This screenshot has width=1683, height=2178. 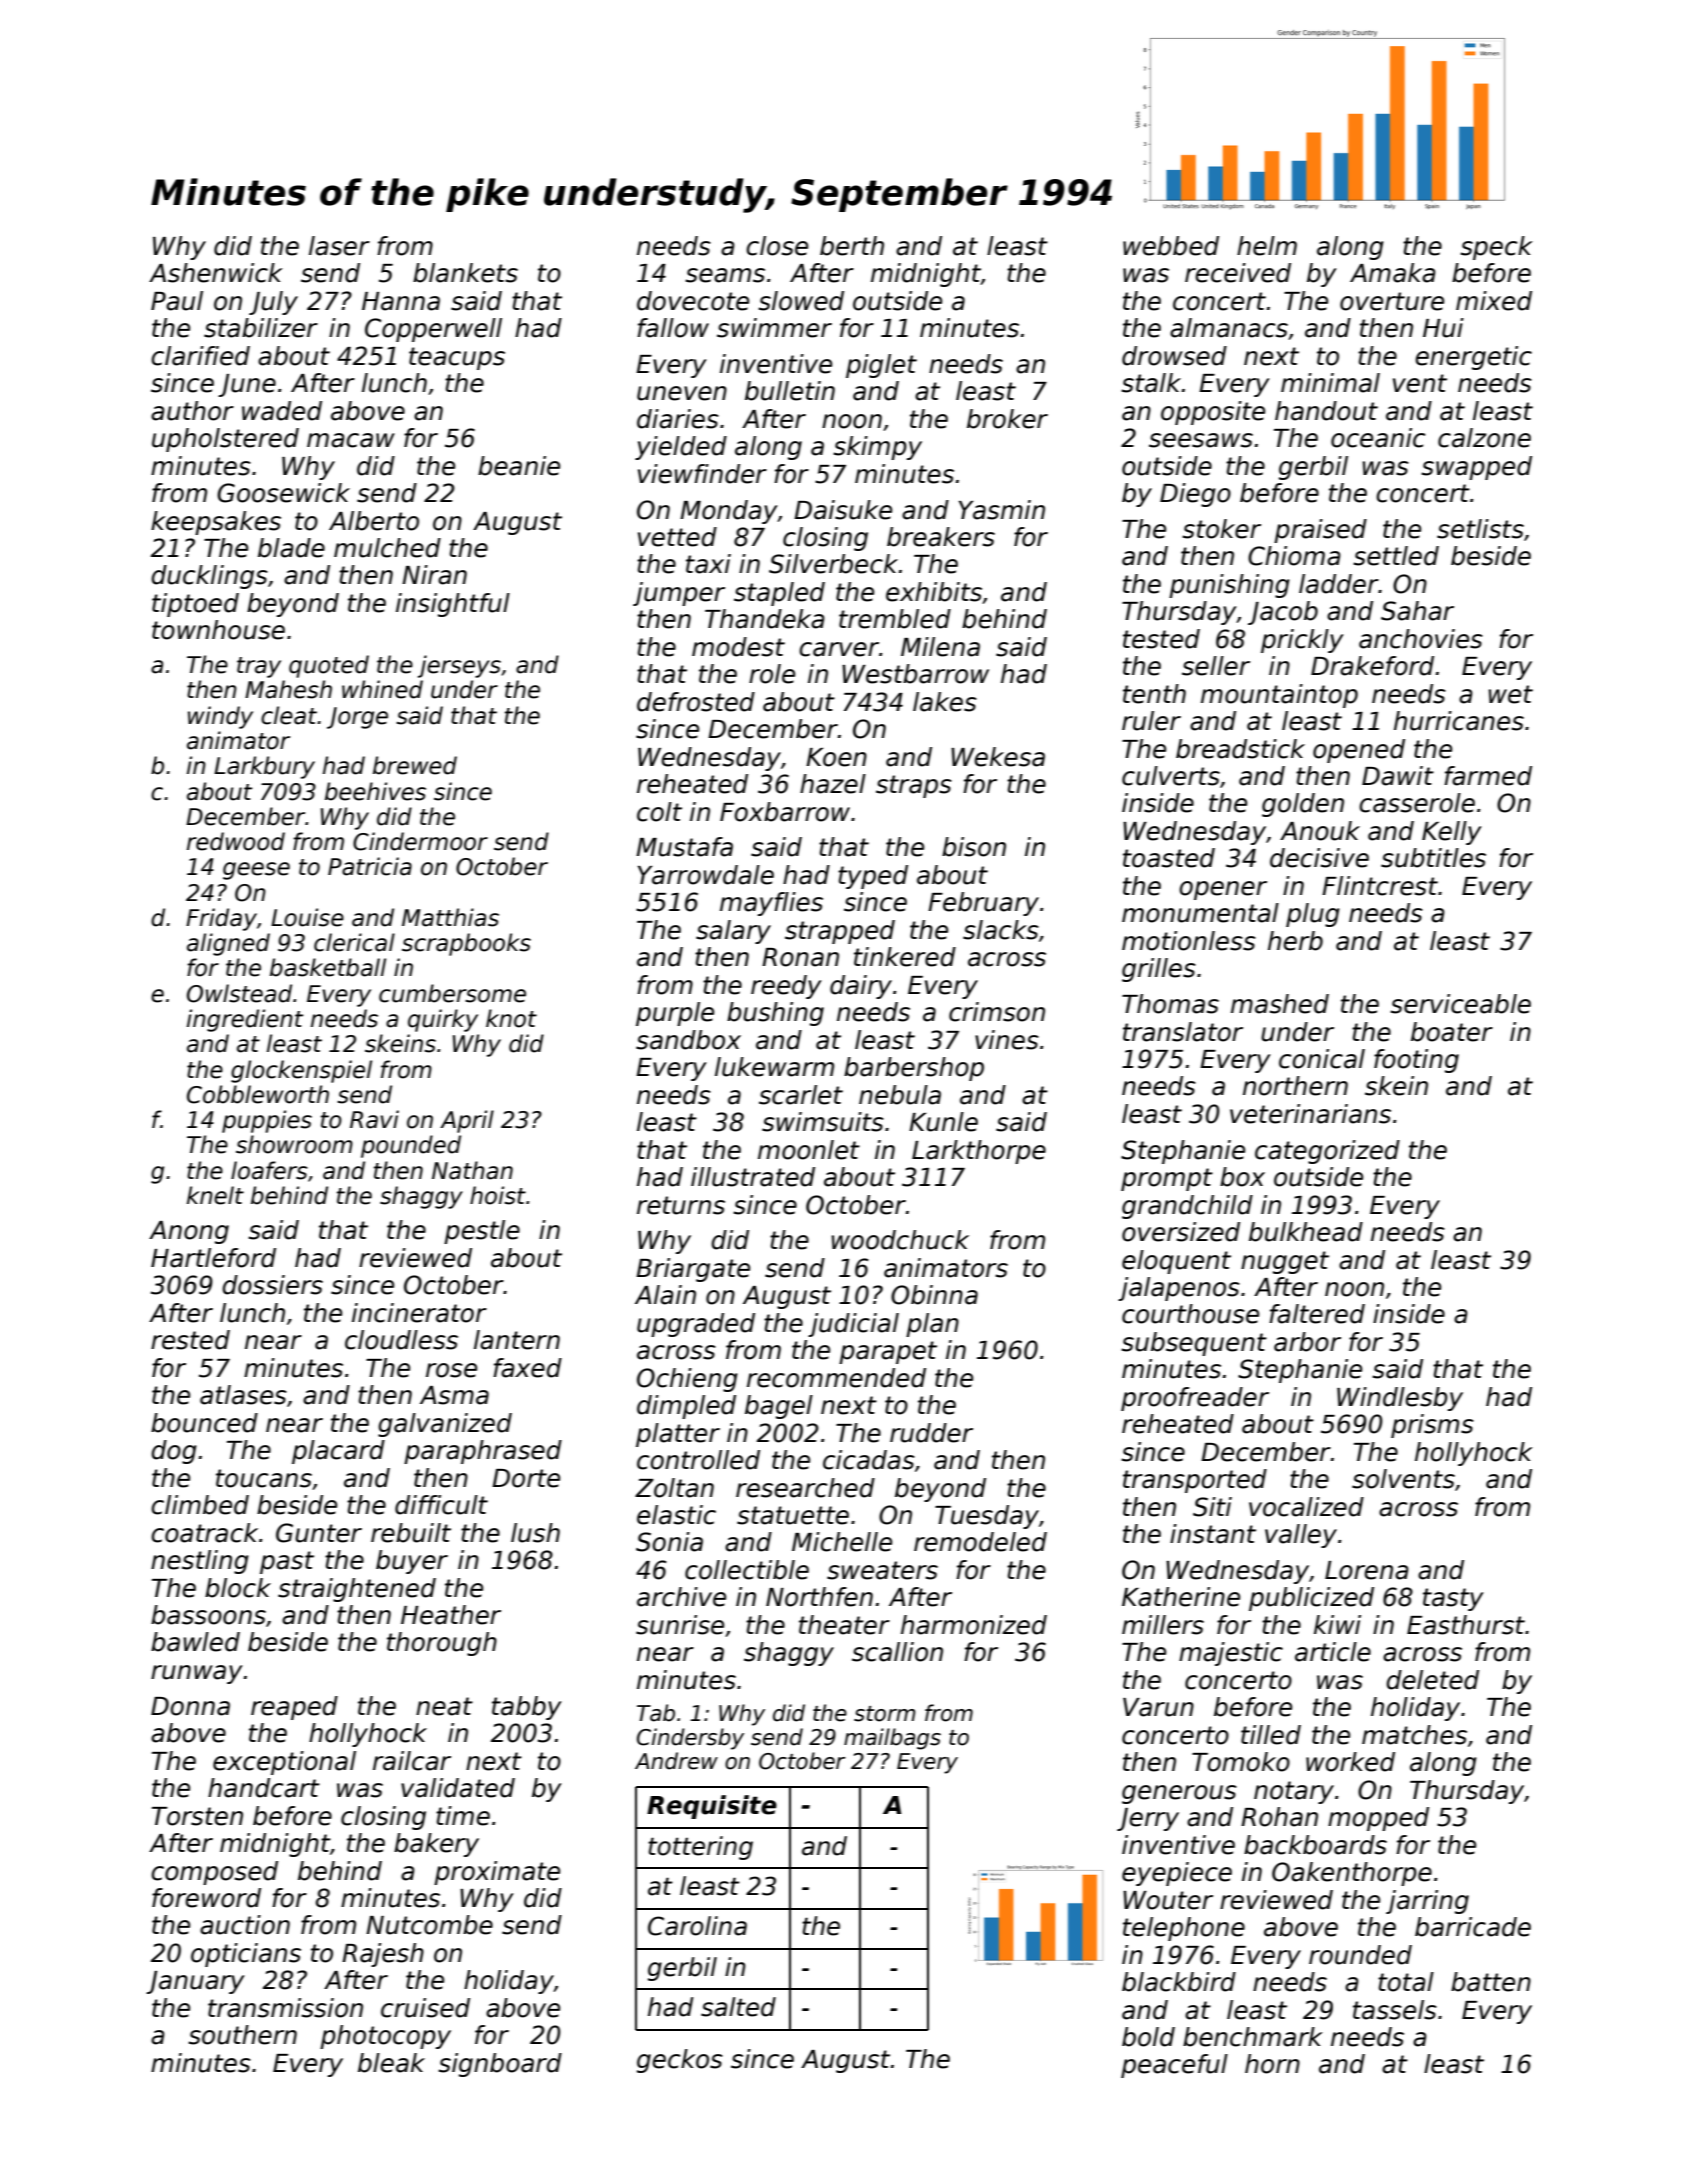 I want to click on dossiers, so click(x=272, y=1285).
